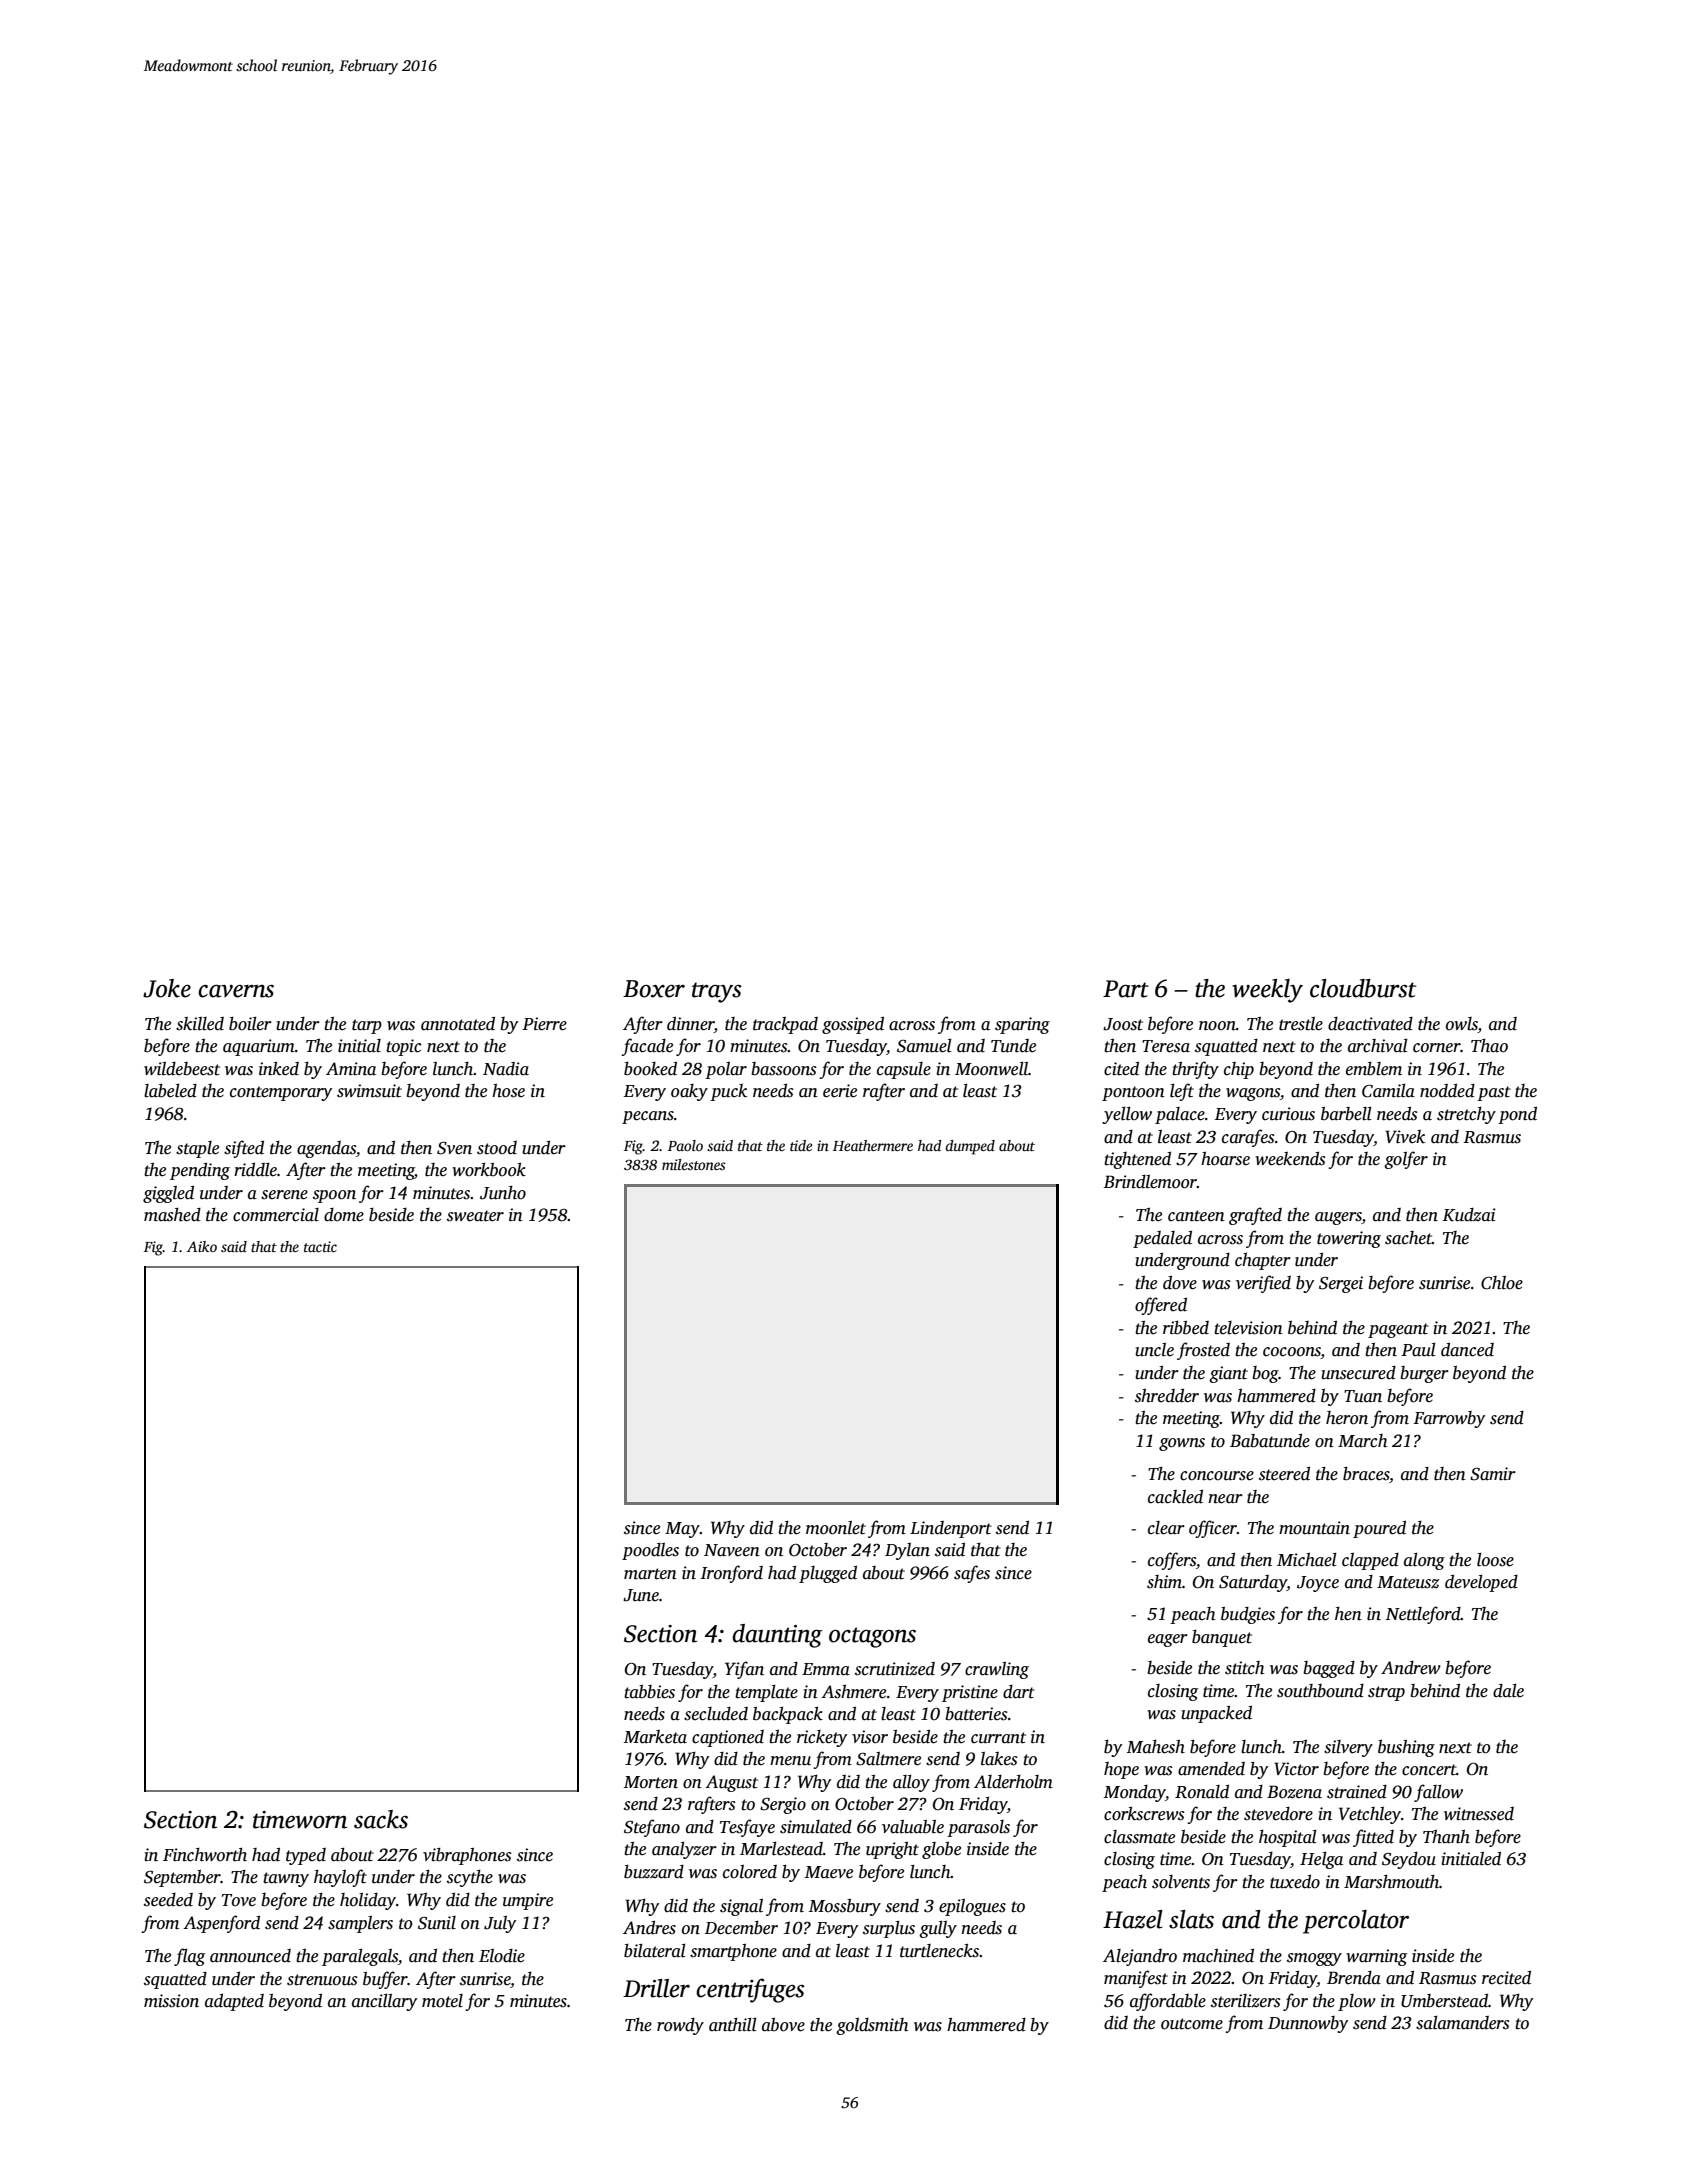 This screenshot has height=2178, width=1683. I want to click on sacks, so click(381, 1819).
